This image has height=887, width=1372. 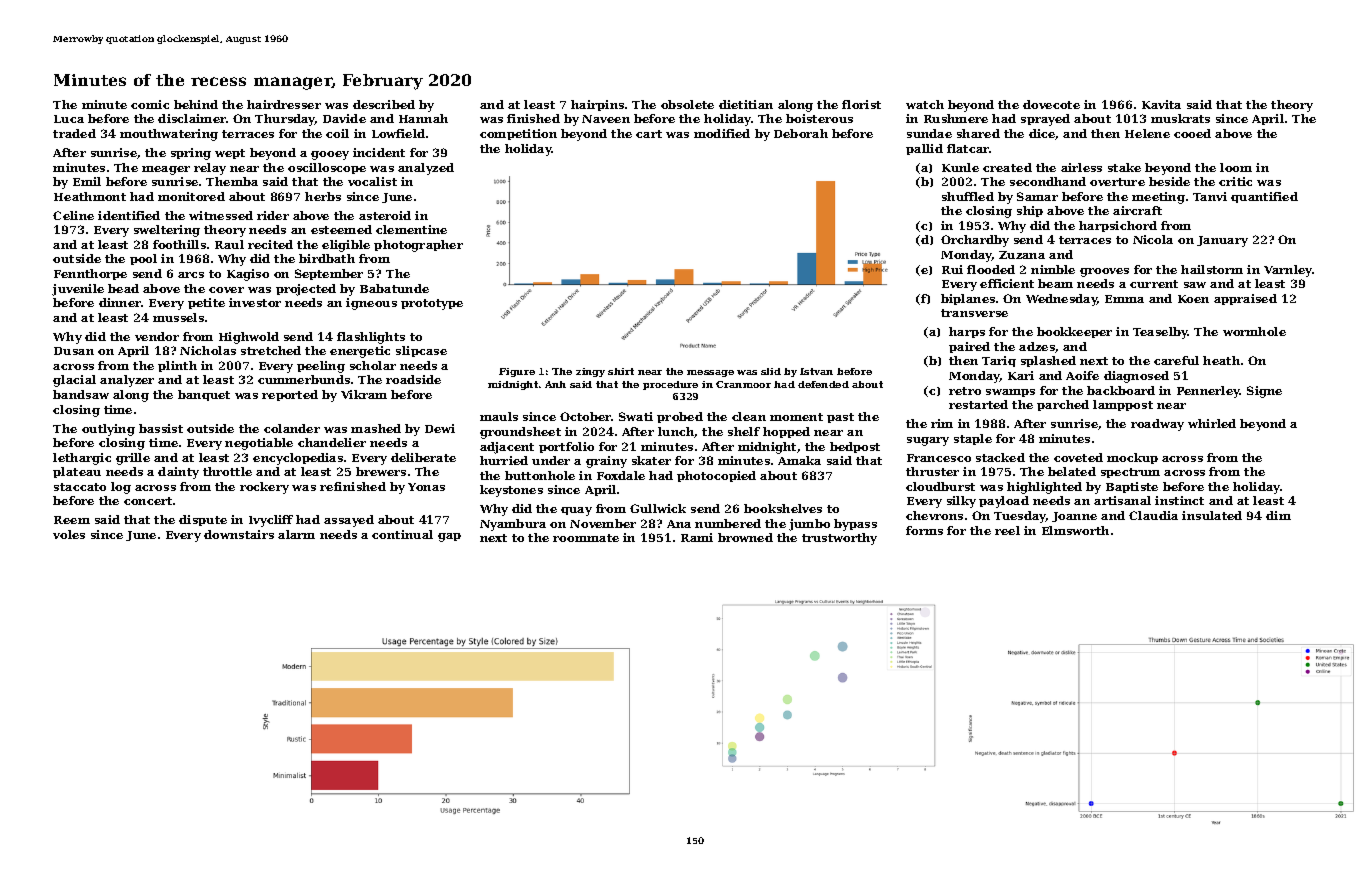 What do you see at coordinates (1193, 299) in the image?
I see `Koen` at bounding box center [1193, 299].
